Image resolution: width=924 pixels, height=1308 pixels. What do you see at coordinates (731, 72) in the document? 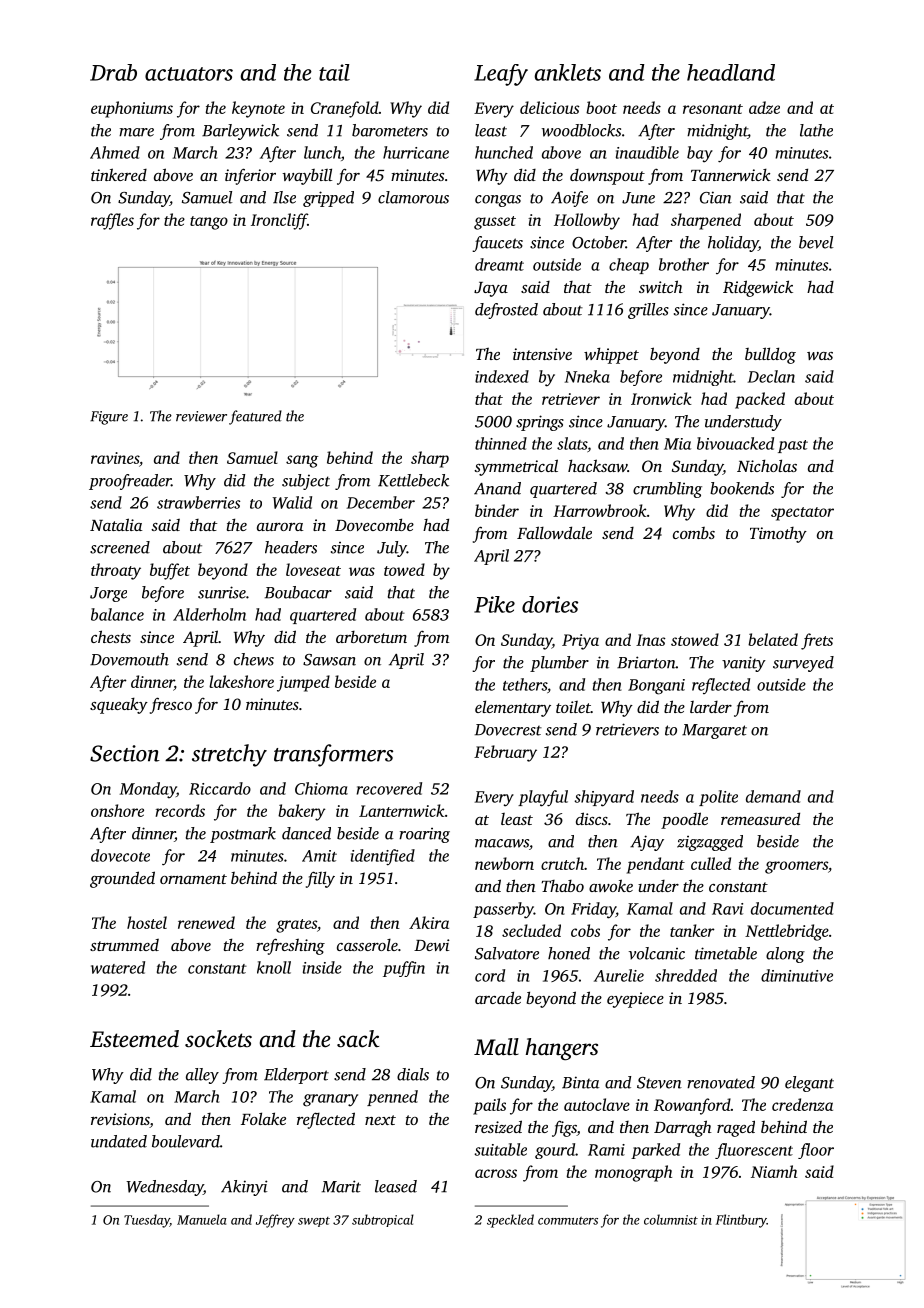
I see `headland` at bounding box center [731, 72].
